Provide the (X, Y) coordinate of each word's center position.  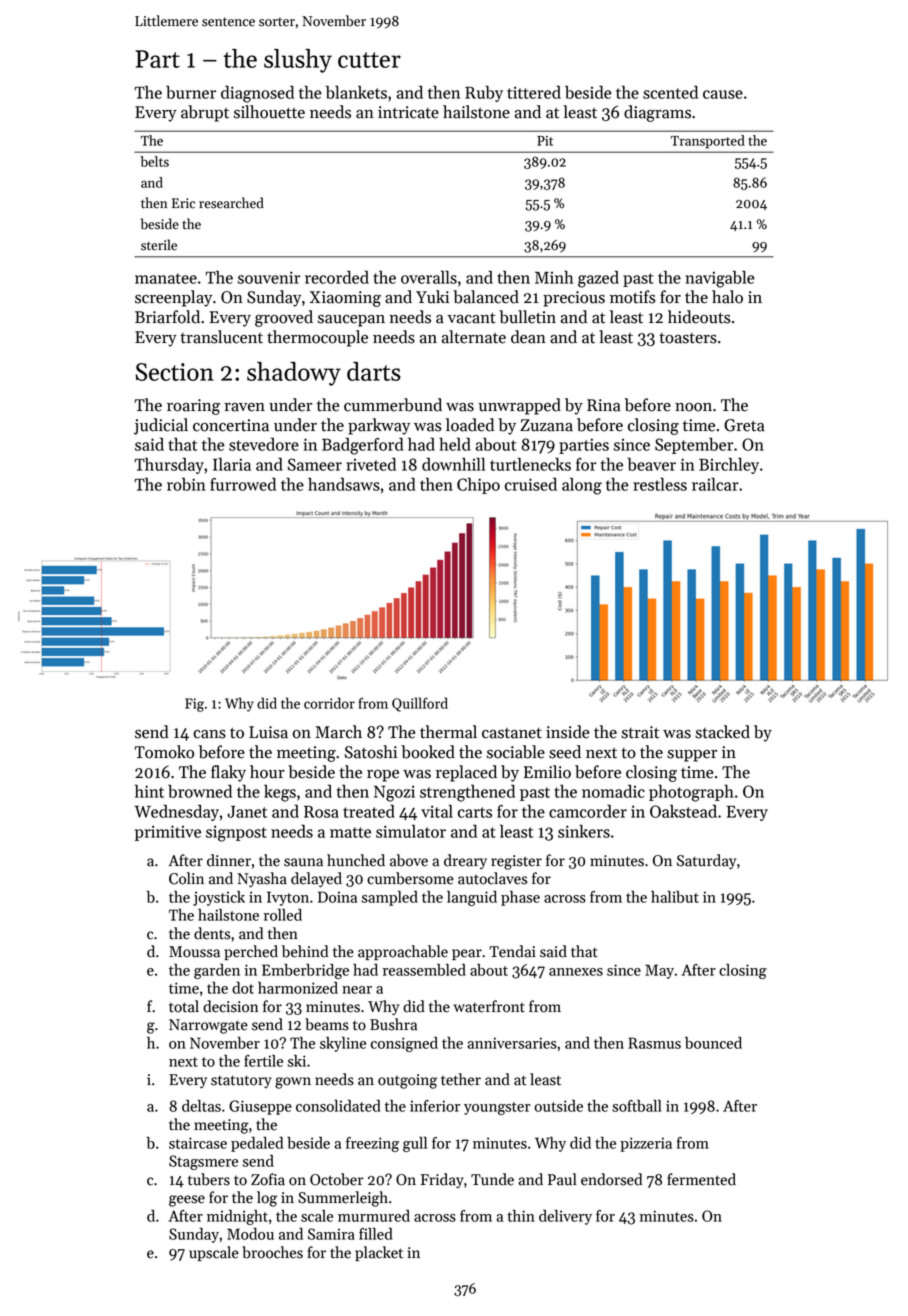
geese (187, 1201)
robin (186, 484)
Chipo (478, 485)
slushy (298, 61)
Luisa (268, 732)
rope (383, 776)
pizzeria (646, 1144)
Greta (744, 425)
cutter (369, 60)
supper (692, 756)
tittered (534, 92)
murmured (374, 1216)
